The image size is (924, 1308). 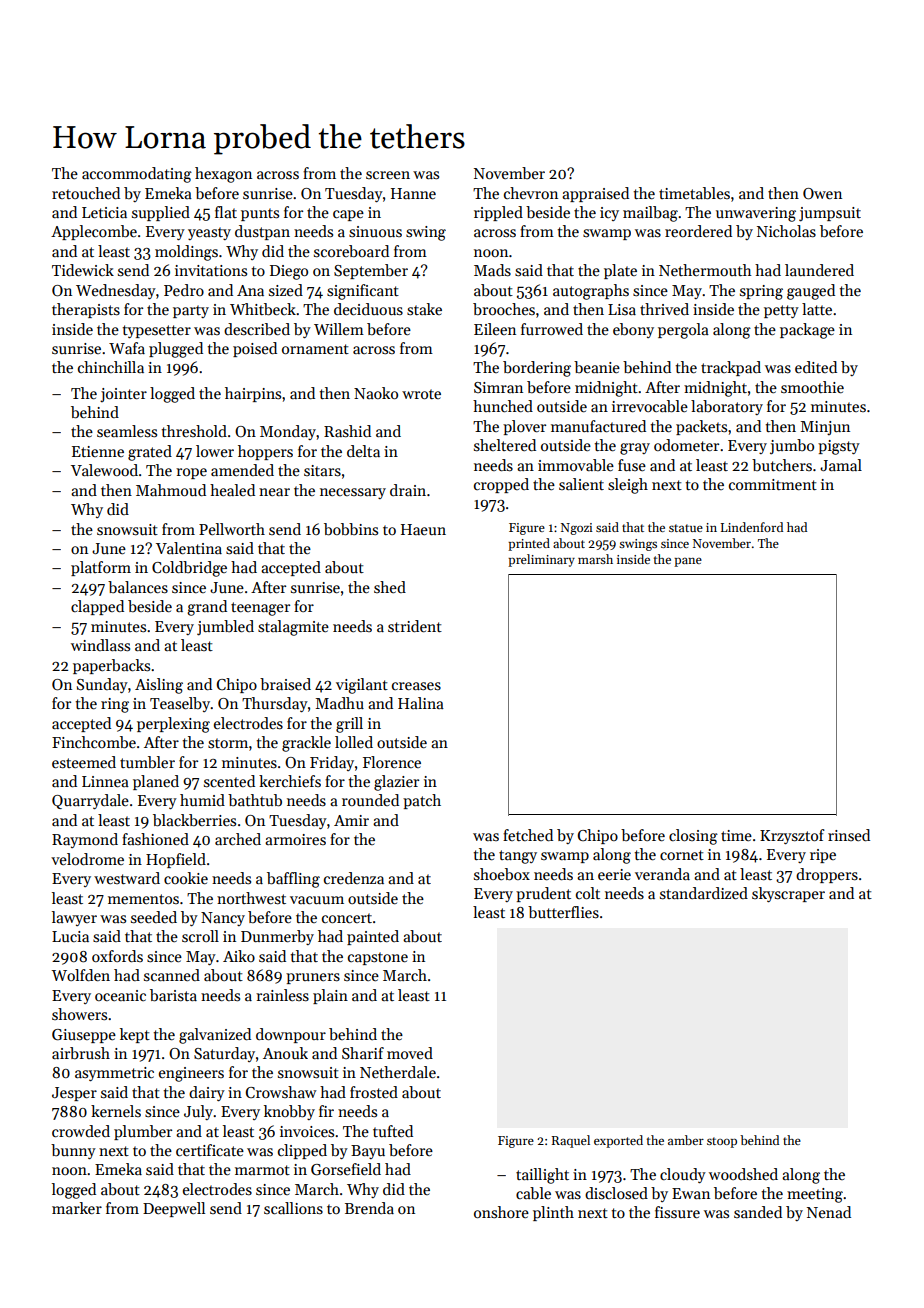 What do you see at coordinates (194, 820) in the screenshot?
I see `blackberries` at bounding box center [194, 820].
